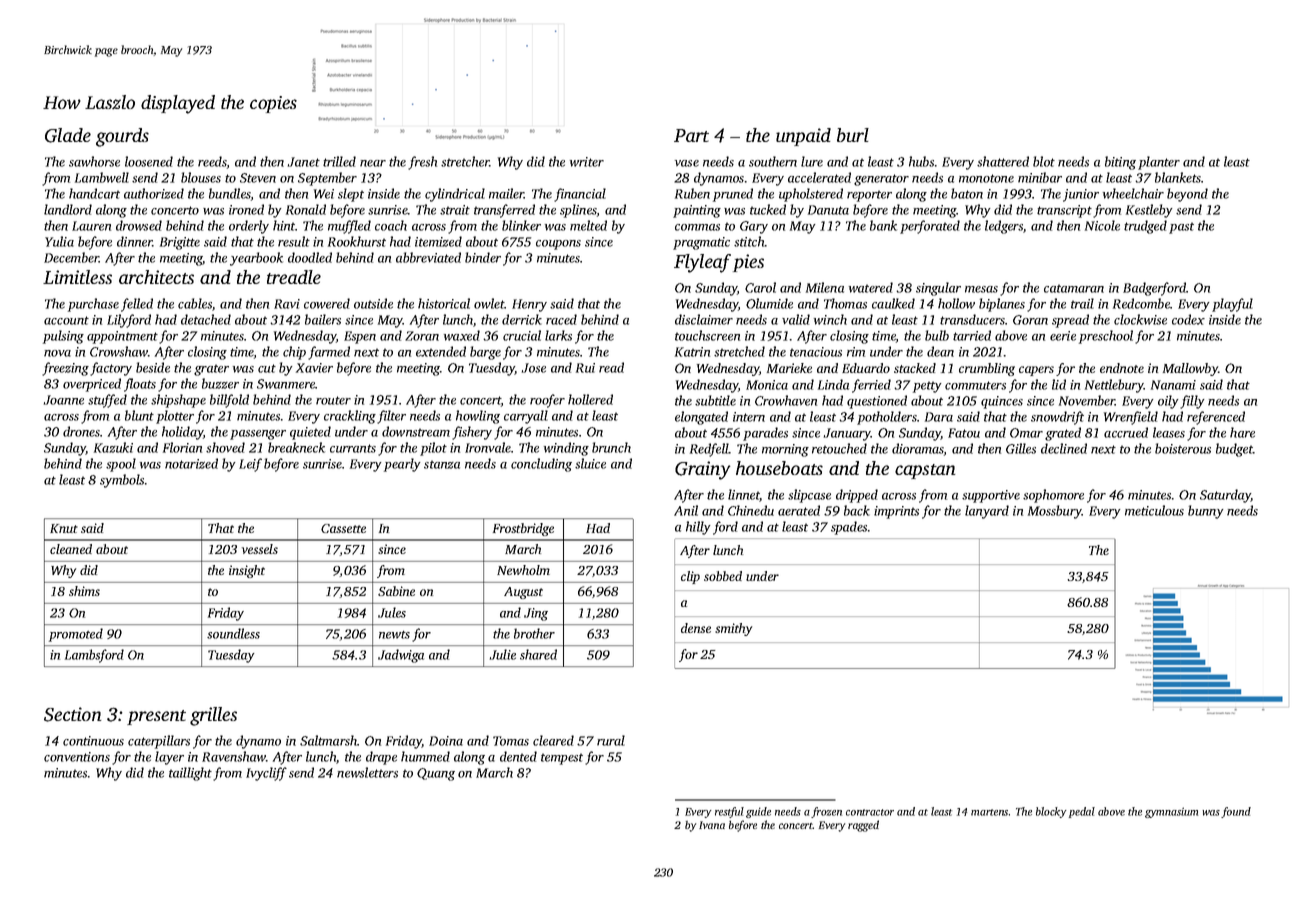 The width and height of the screenshot is (1308, 924). What do you see at coordinates (1181, 228) in the screenshot?
I see `past` at bounding box center [1181, 228].
